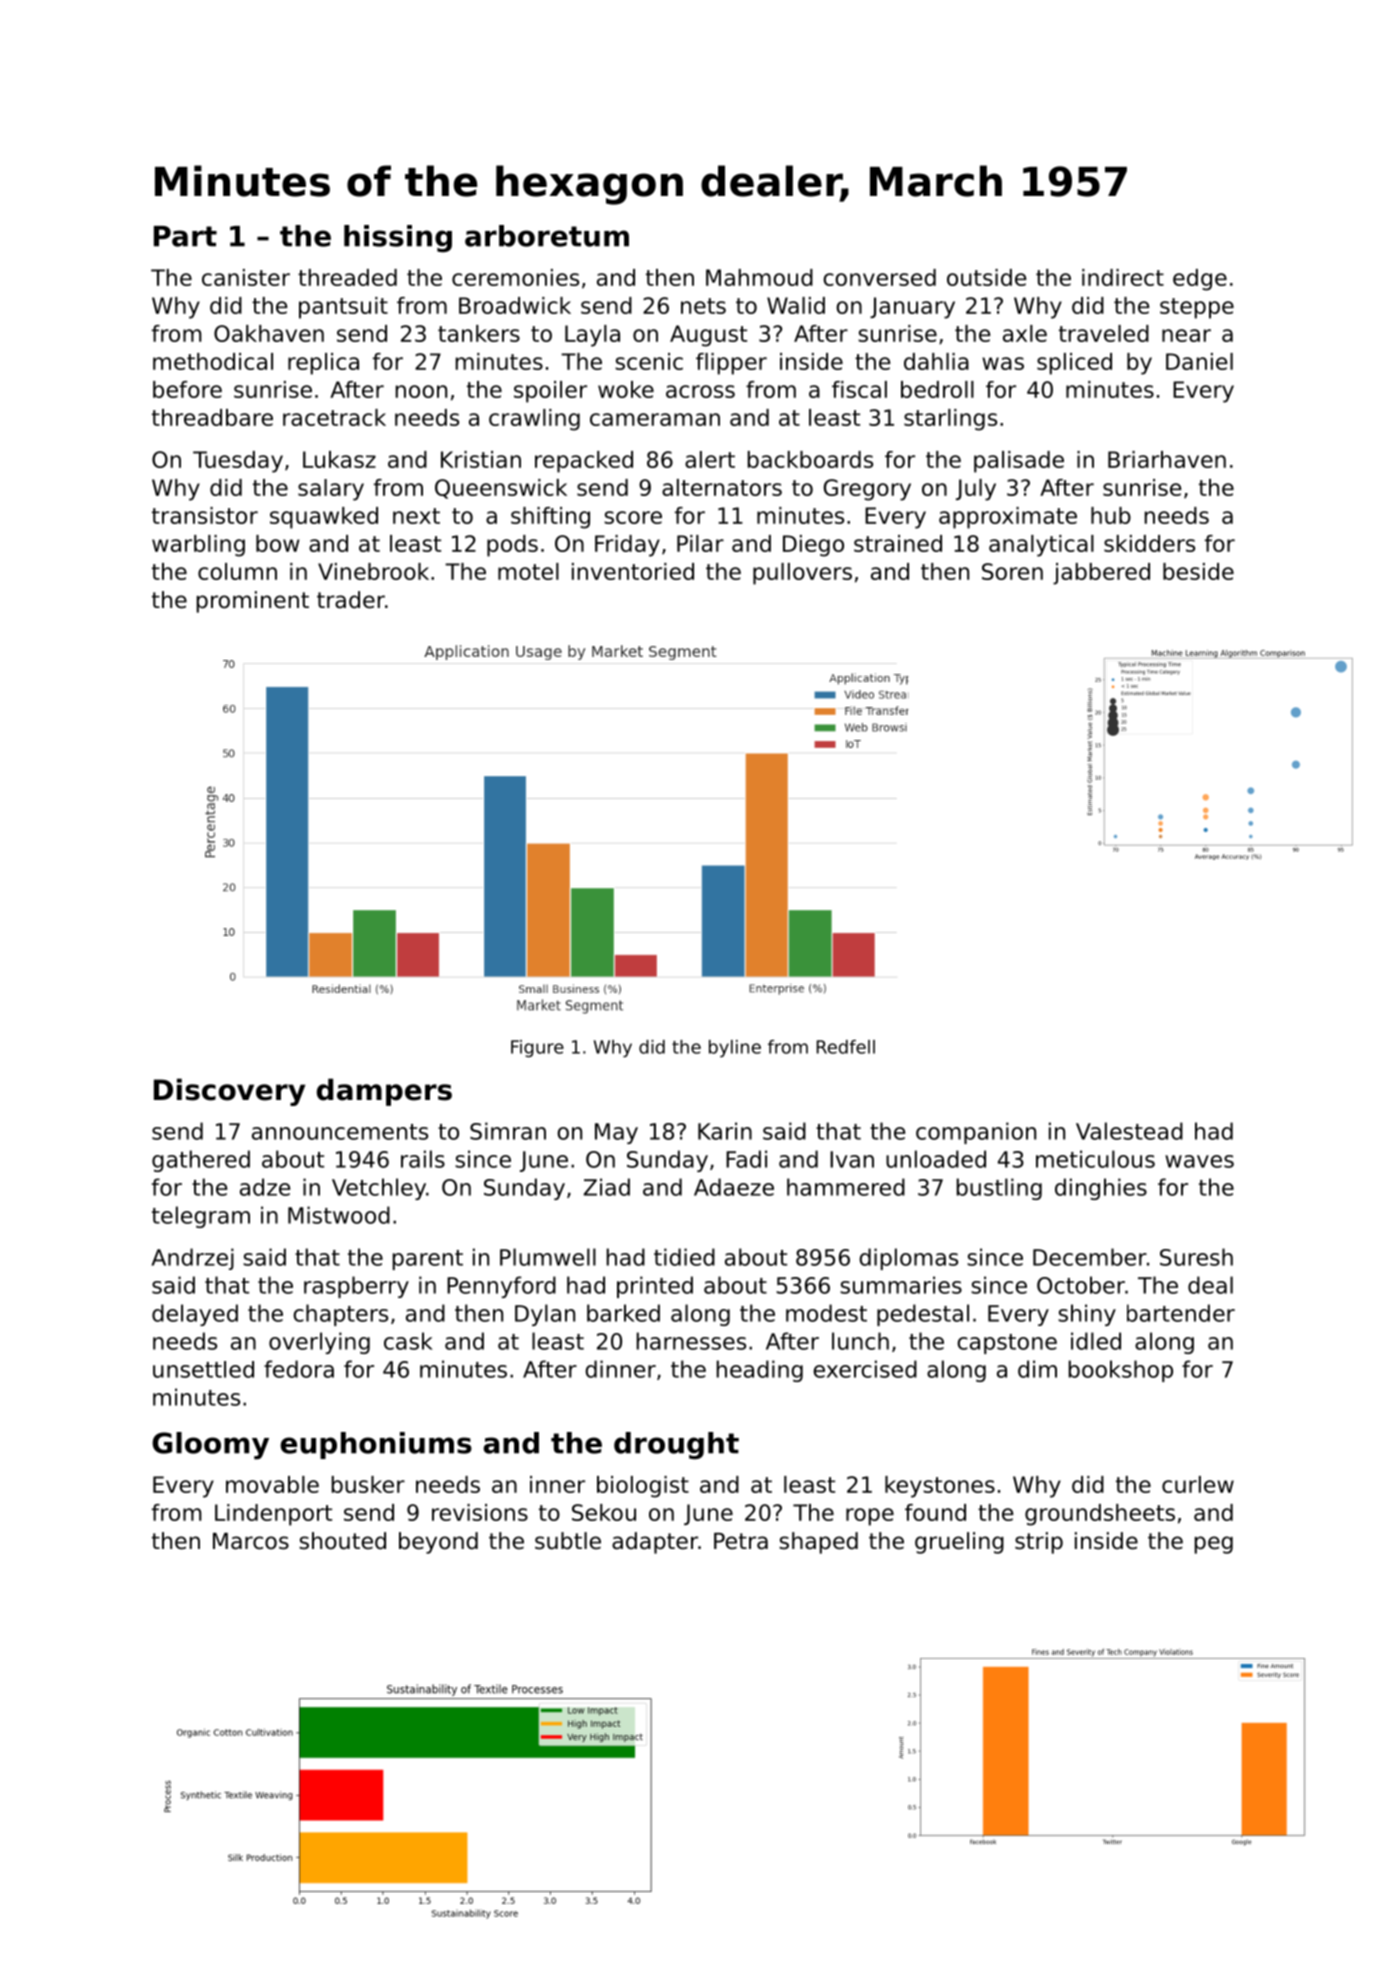 The image size is (1386, 1969). Describe the element at coordinates (384, 1092) in the screenshot. I see `dampers` at that location.
